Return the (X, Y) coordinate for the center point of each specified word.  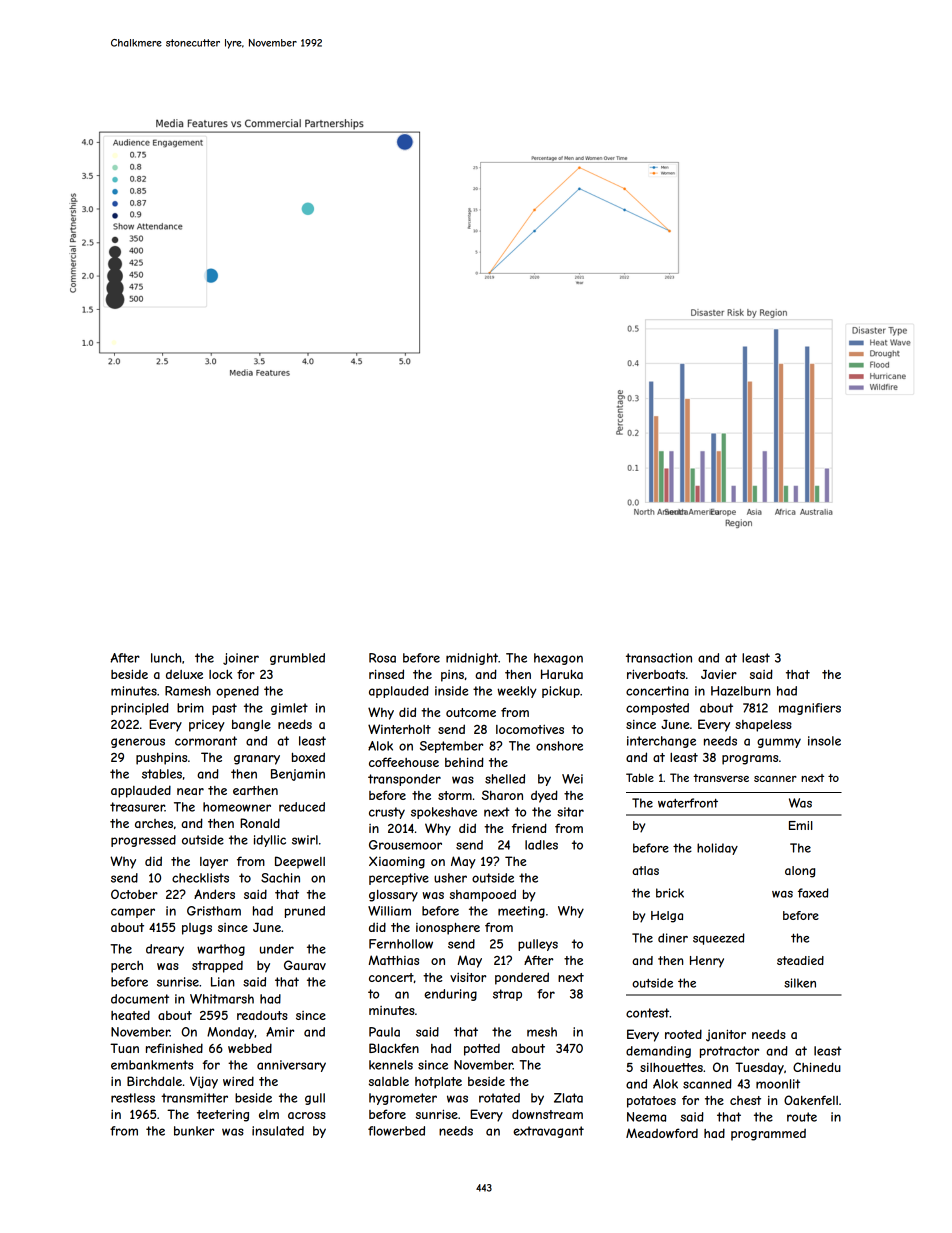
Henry (707, 962)
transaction (659, 658)
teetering (223, 1115)
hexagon (558, 659)
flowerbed (396, 1131)
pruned (305, 912)
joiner (241, 659)
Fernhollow (401, 944)
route (802, 1117)
